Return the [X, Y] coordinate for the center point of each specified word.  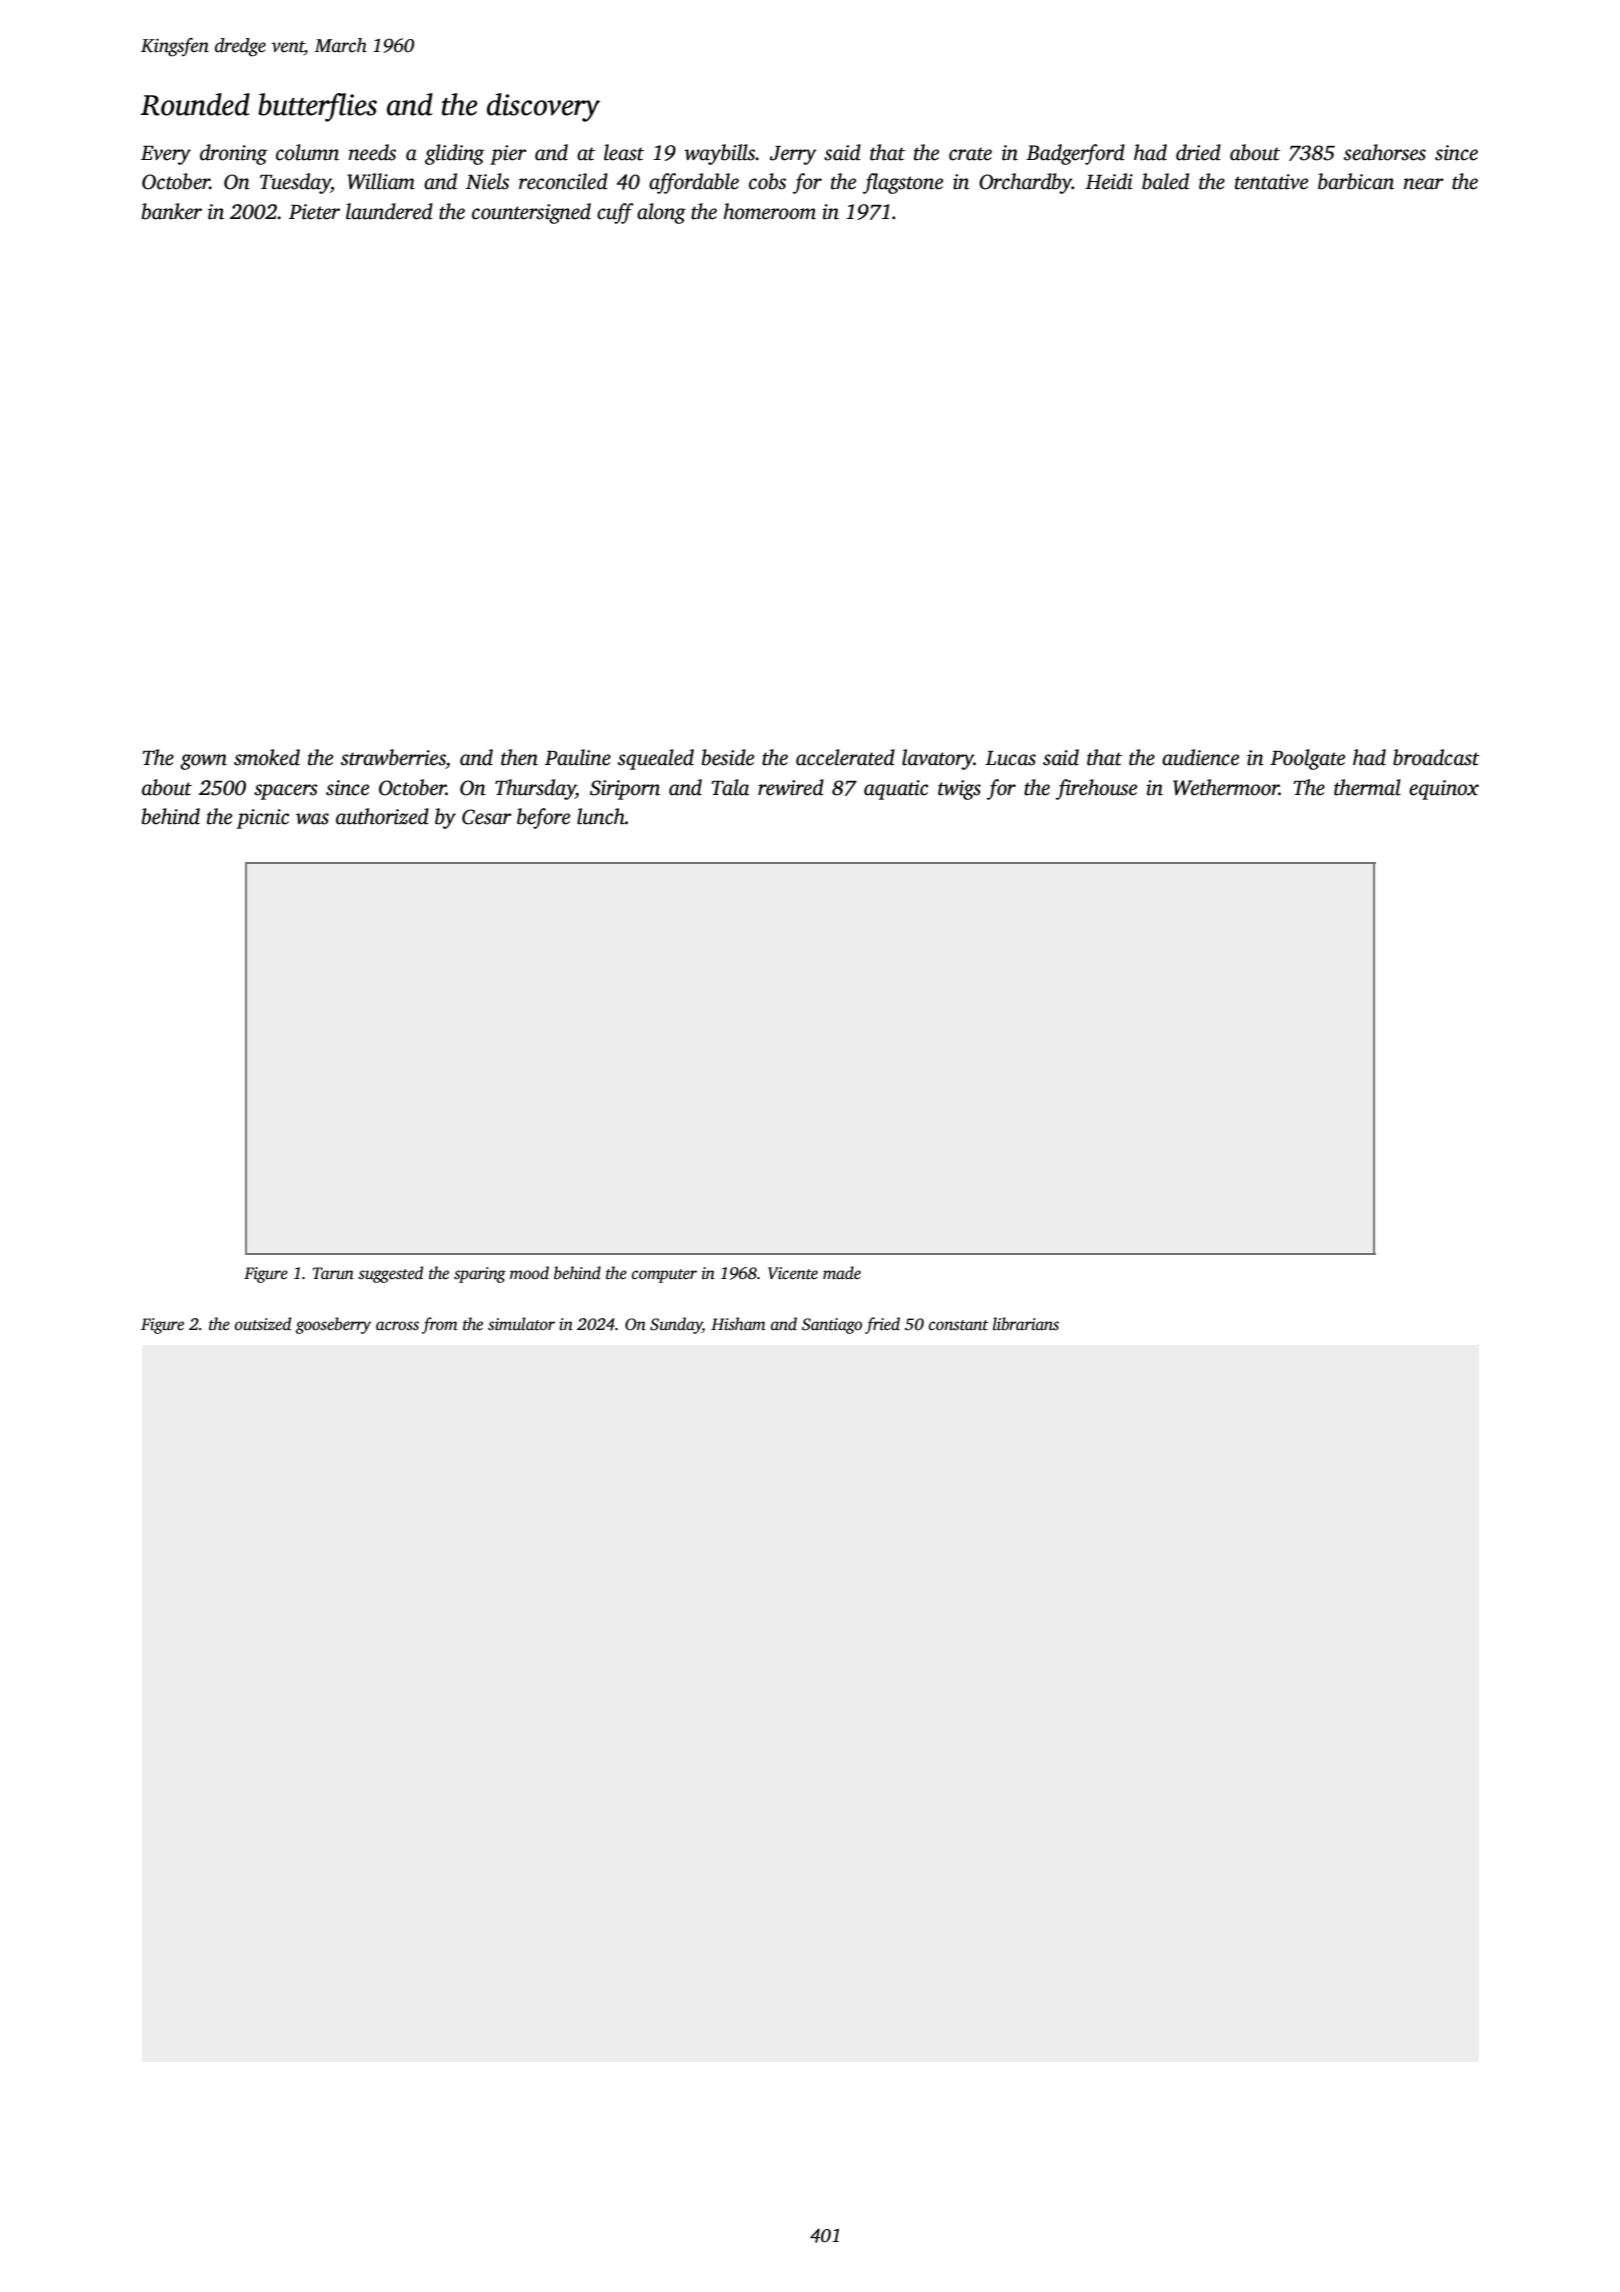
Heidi [1109, 181]
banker [172, 211]
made [842, 1273]
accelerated [845, 757]
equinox [1444, 790]
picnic [262, 819]
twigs [959, 790]
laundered [389, 211]
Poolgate [1307, 759]
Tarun [333, 1273]
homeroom [769, 211]
